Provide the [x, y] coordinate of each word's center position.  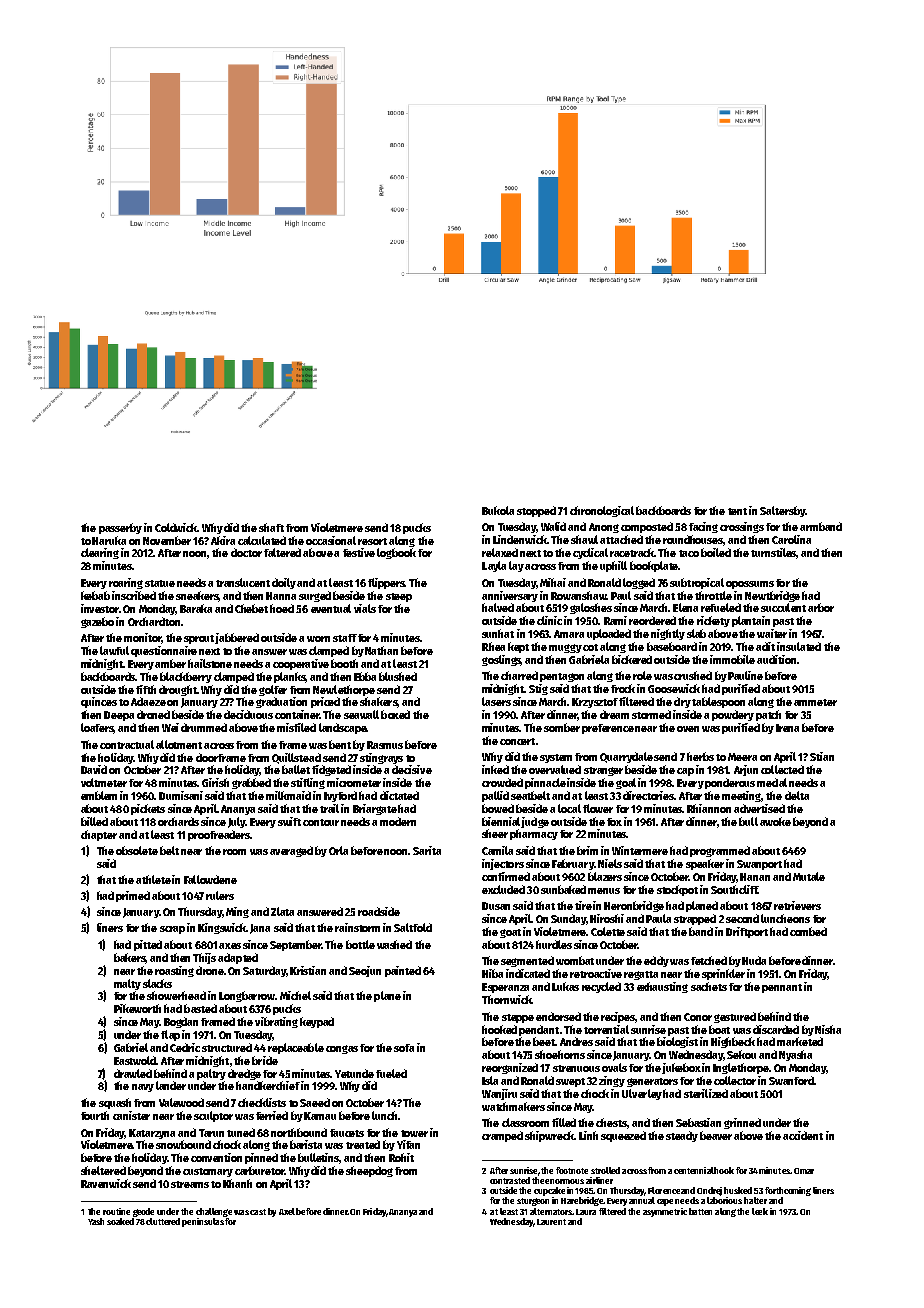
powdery [733, 715]
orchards [178, 821]
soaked [120, 1221]
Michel [295, 995]
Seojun [365, 971]
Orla [338, 850]
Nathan [381, 650]
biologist [677, 1042]
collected [782, 769]
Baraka [196, 608]
